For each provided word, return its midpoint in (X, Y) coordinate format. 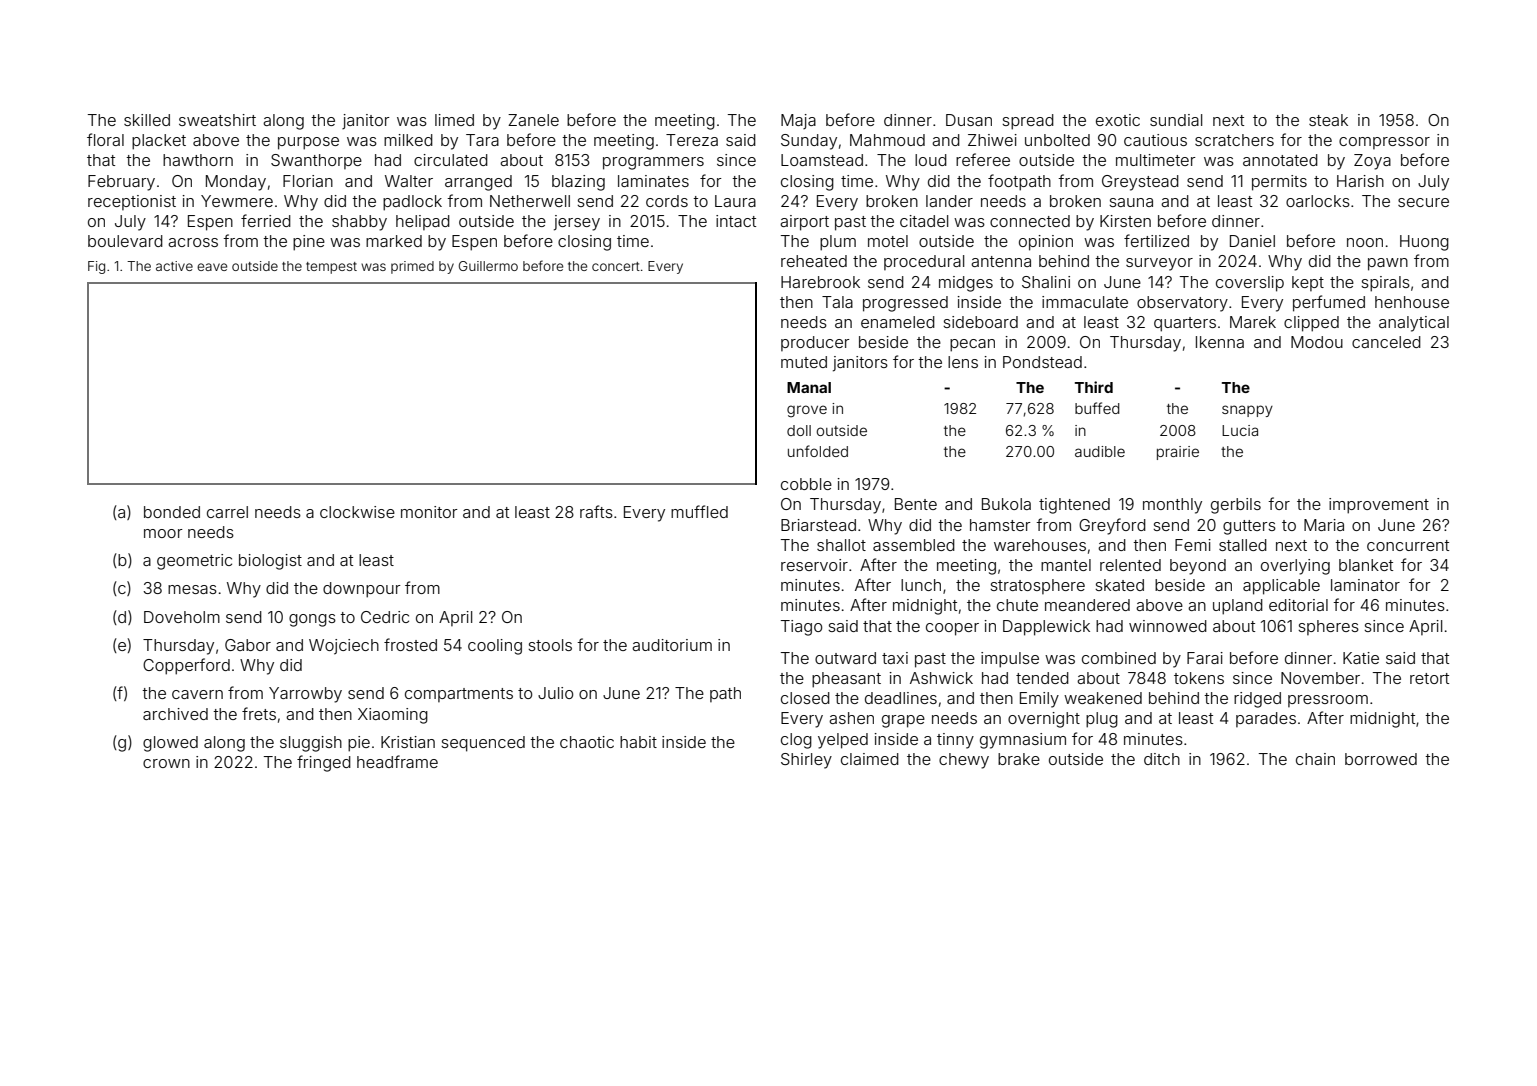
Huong (1424, 243)
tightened (1074, 506)
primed (412, 267)
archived (175, 714)
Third (1094, 387)
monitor (429, 512)
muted (804, 362)
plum (838, 243)
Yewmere (237, 201)
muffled (699, 511)
